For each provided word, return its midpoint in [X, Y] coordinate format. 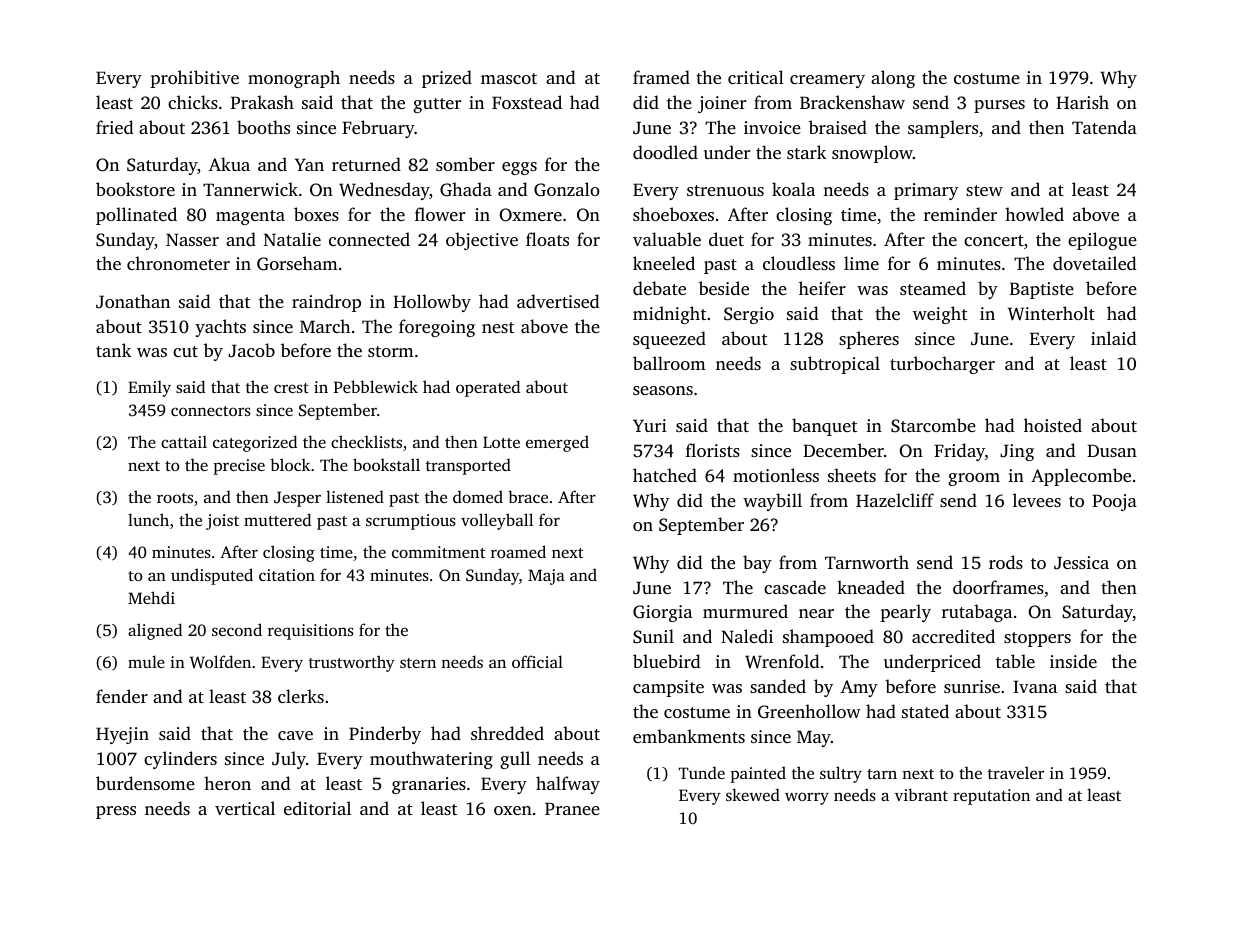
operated [488, 388]
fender [122, 696]
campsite [668, 688]
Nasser [192, 239]
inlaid [1114, 338]
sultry [841, 774]
